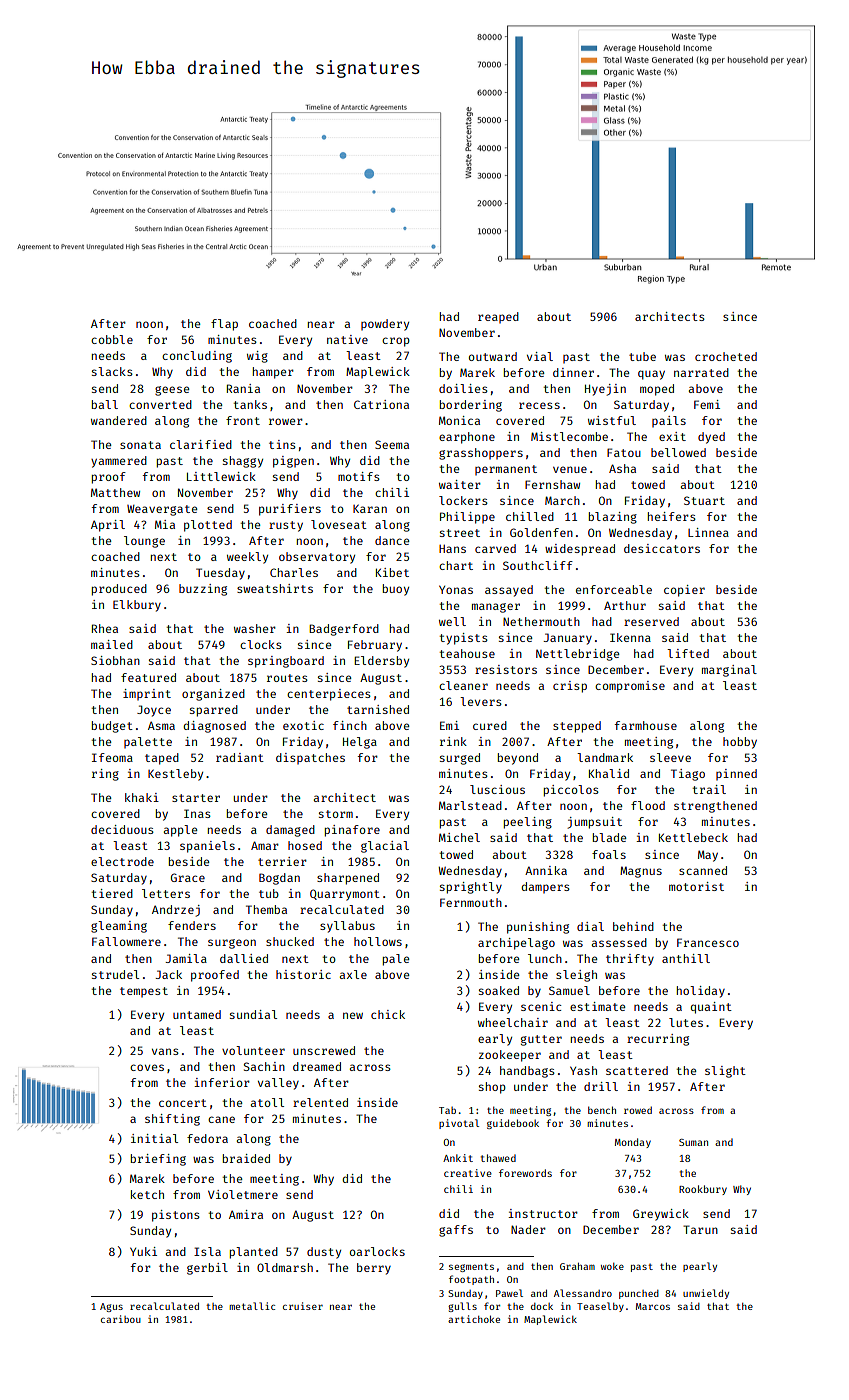  What do you see at coordinates (121, 1319) in the page?
I see `caribou` at bounding box center [121, 1319].
